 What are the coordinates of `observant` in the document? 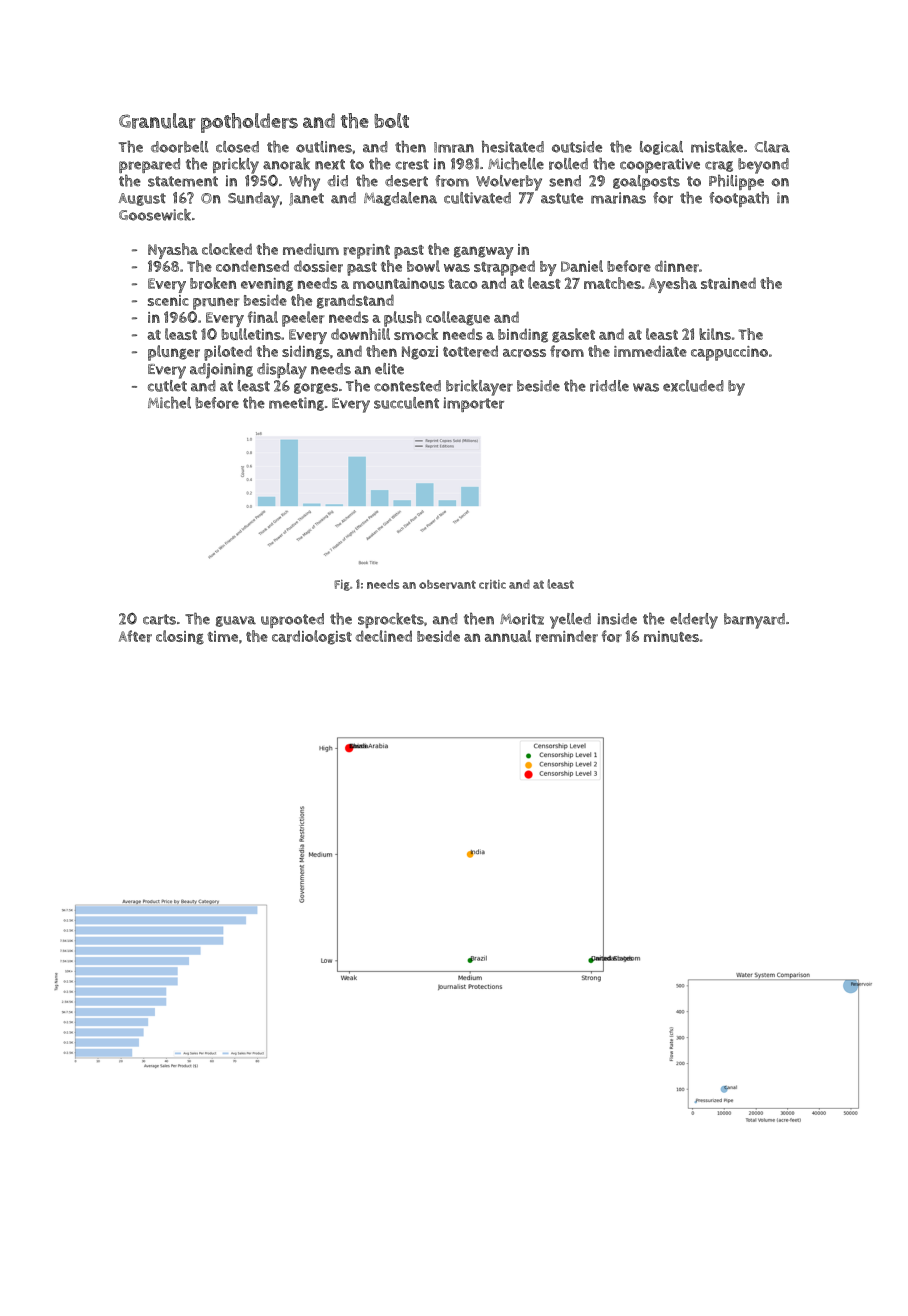 It's located at (447, 584).
